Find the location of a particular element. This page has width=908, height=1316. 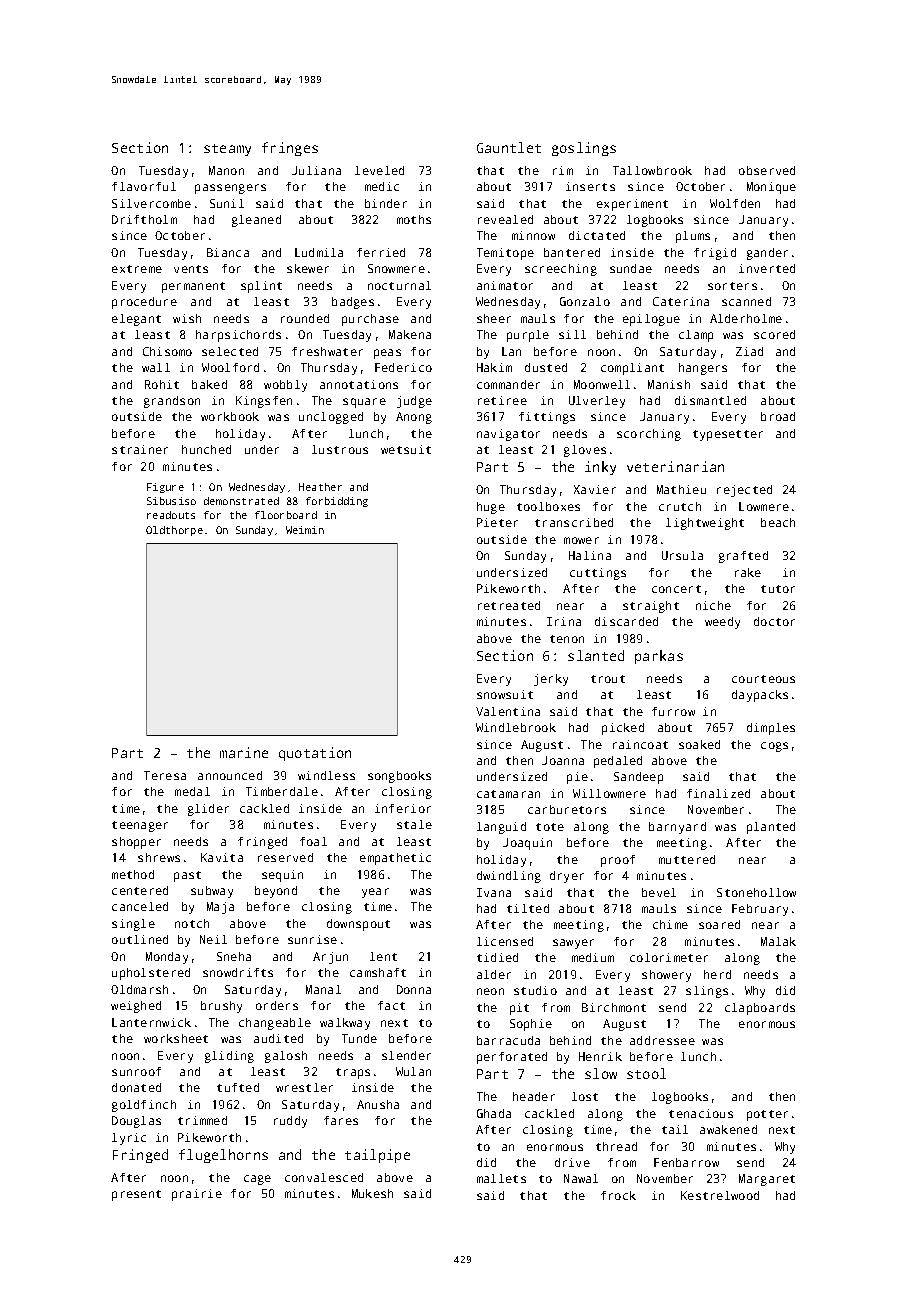

present is located at coordinates (136, 1195).
